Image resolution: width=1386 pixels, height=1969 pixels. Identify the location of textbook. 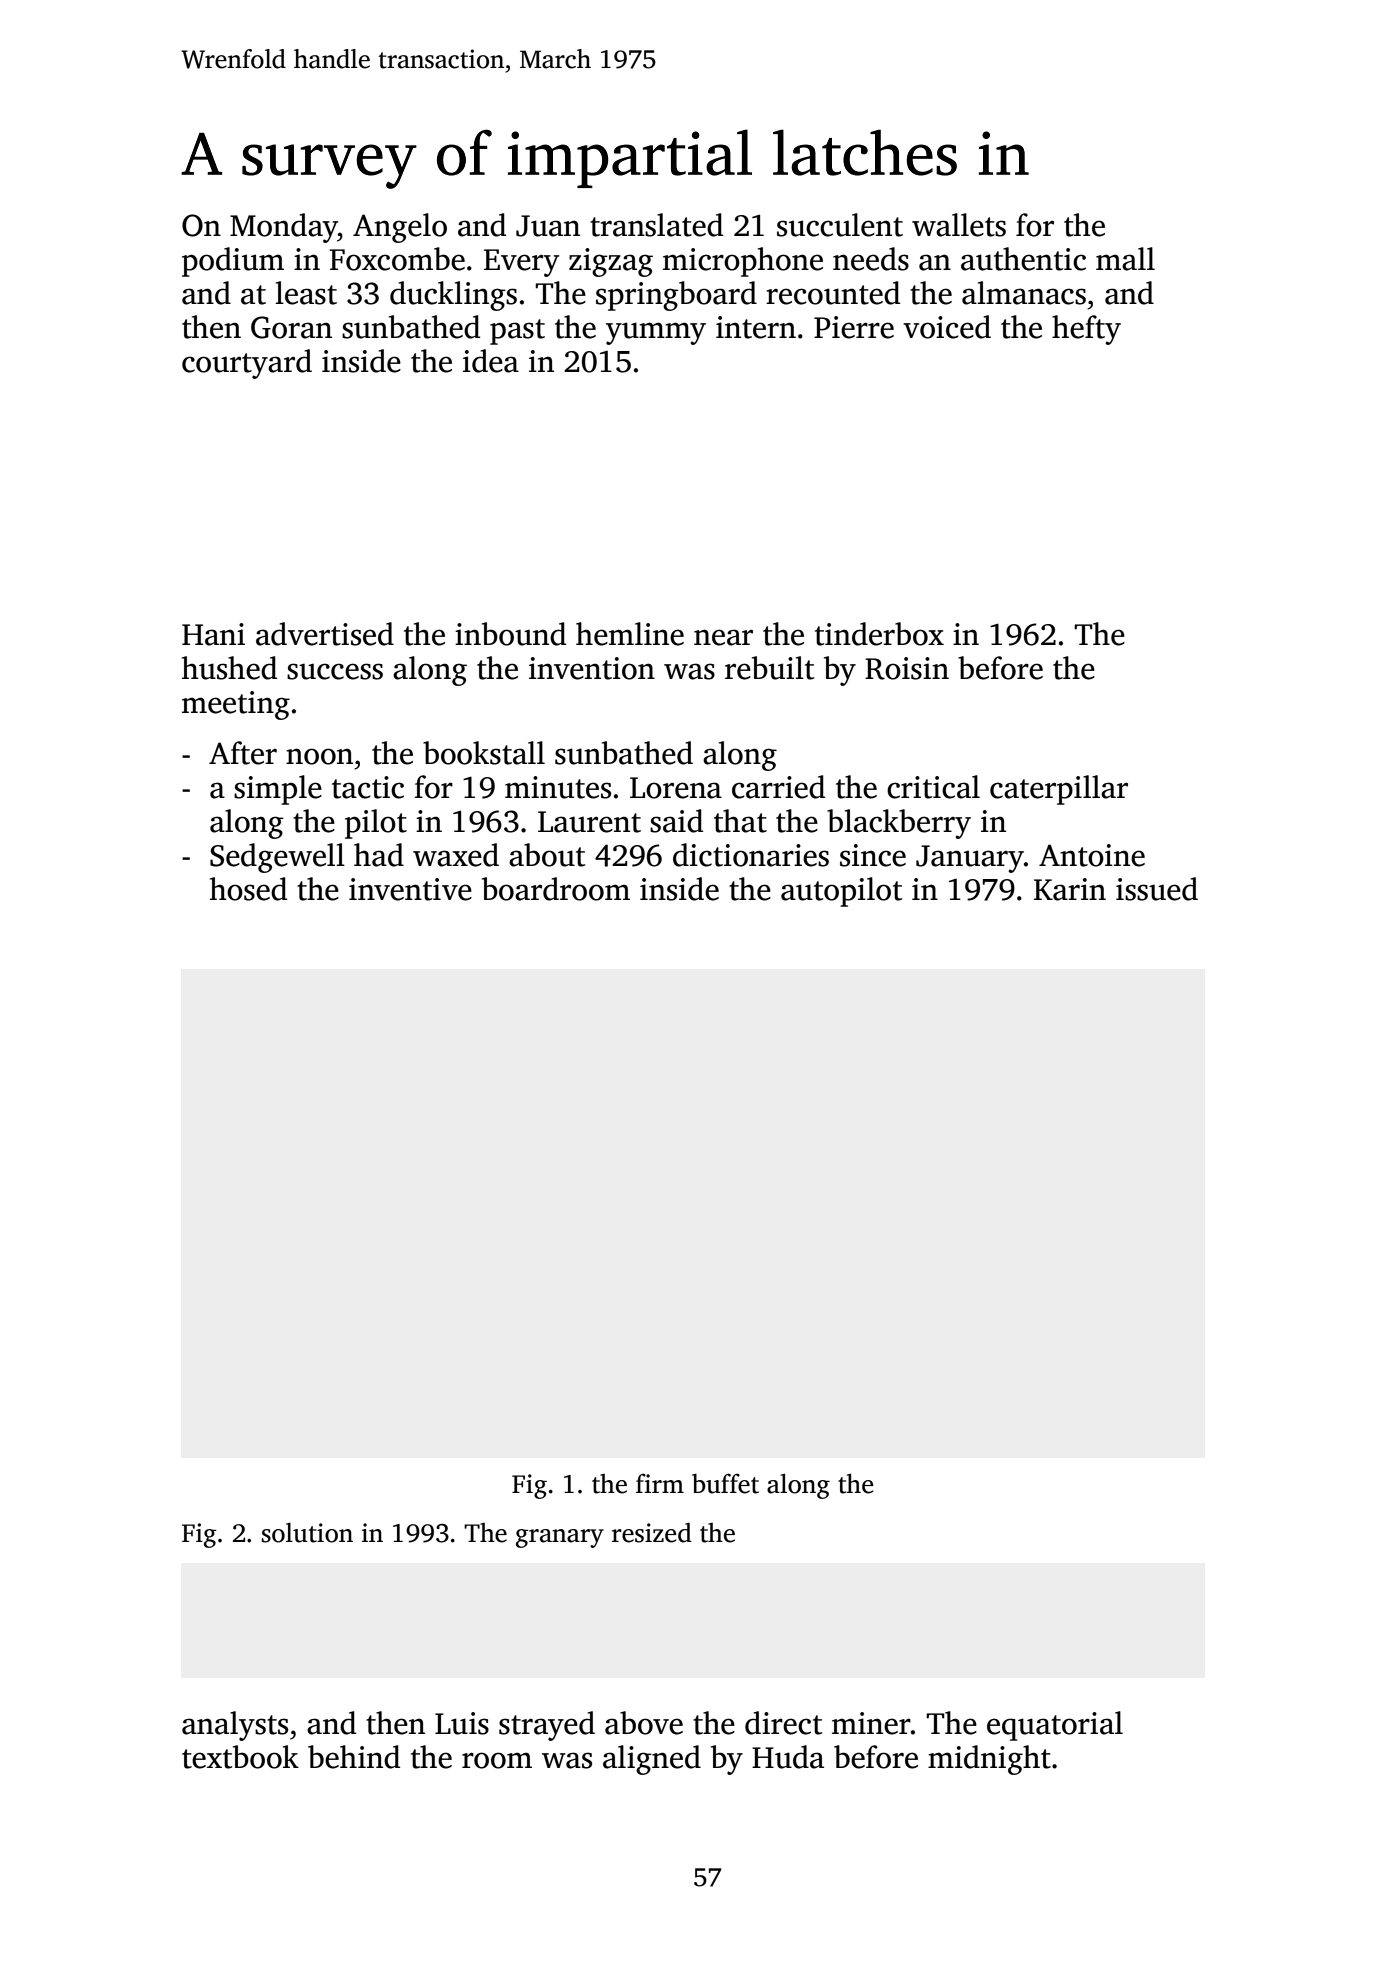
(240, 1757).
